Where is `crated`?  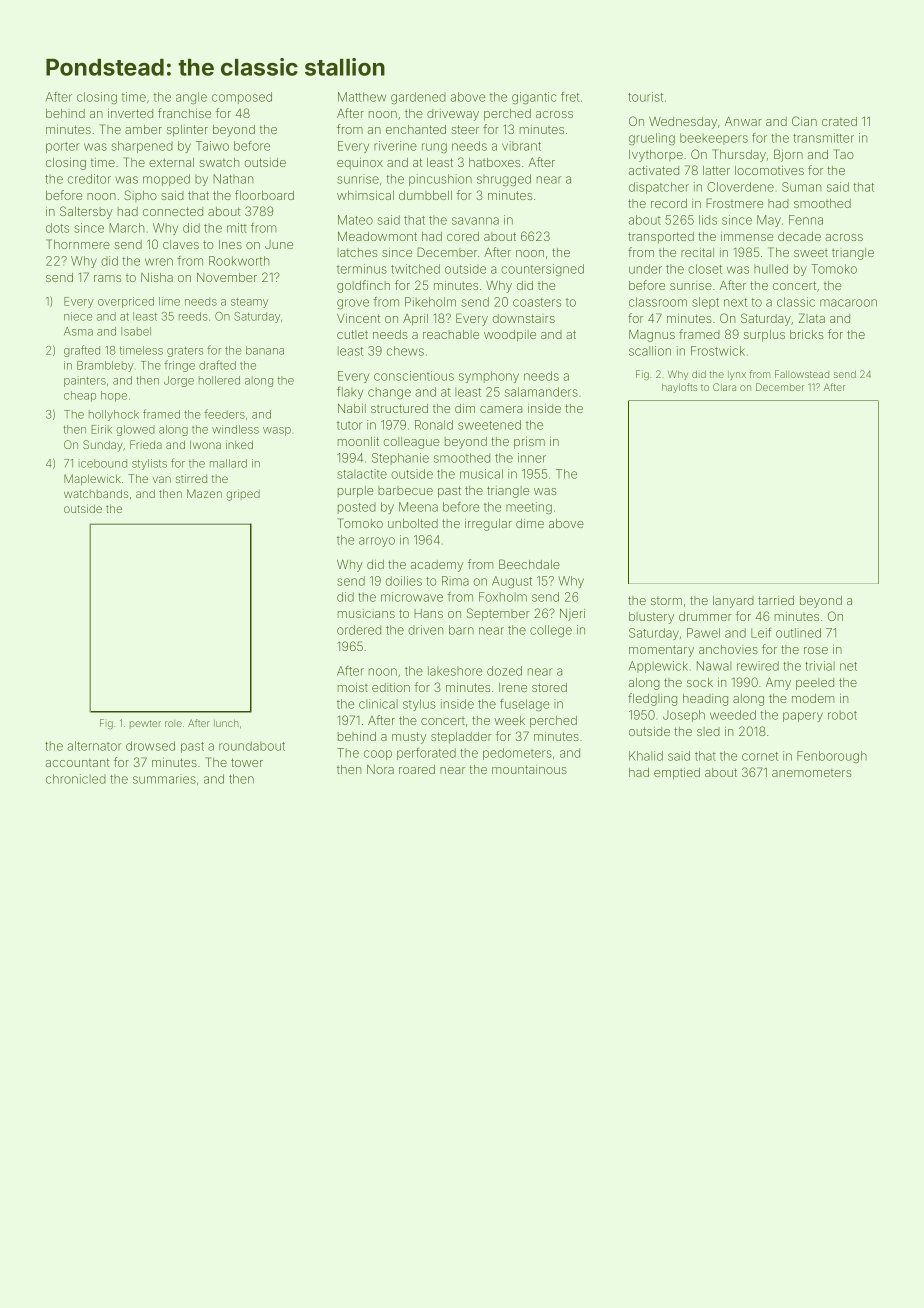 crated is located at coordinates (839, 121).
